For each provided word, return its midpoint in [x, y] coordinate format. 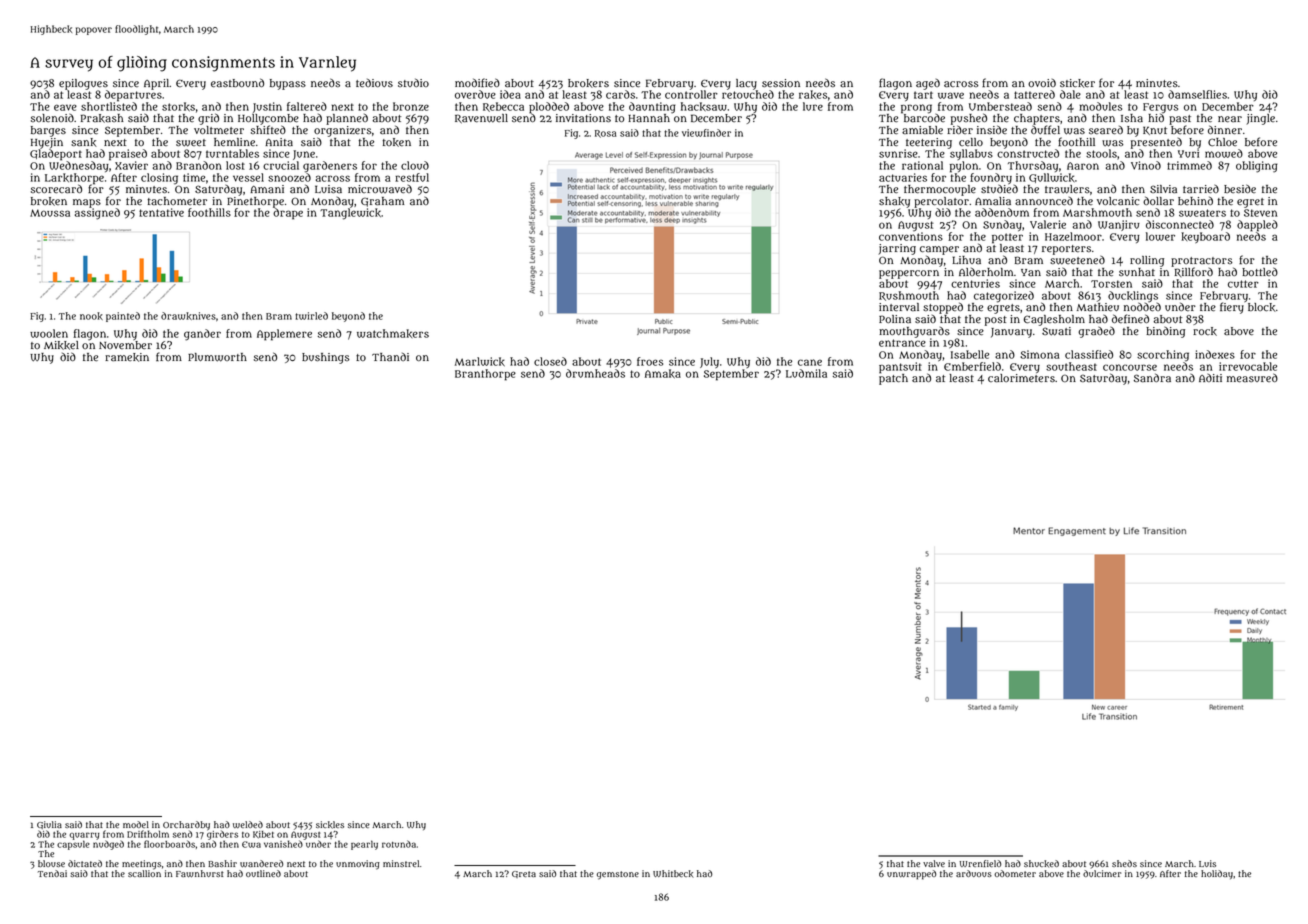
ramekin [127, 357]
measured [1252, 378]
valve [934, 863]
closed [550, 361]
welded [248, 824]
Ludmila [806, 373]
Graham [382, 202]
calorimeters [1021, 378]
